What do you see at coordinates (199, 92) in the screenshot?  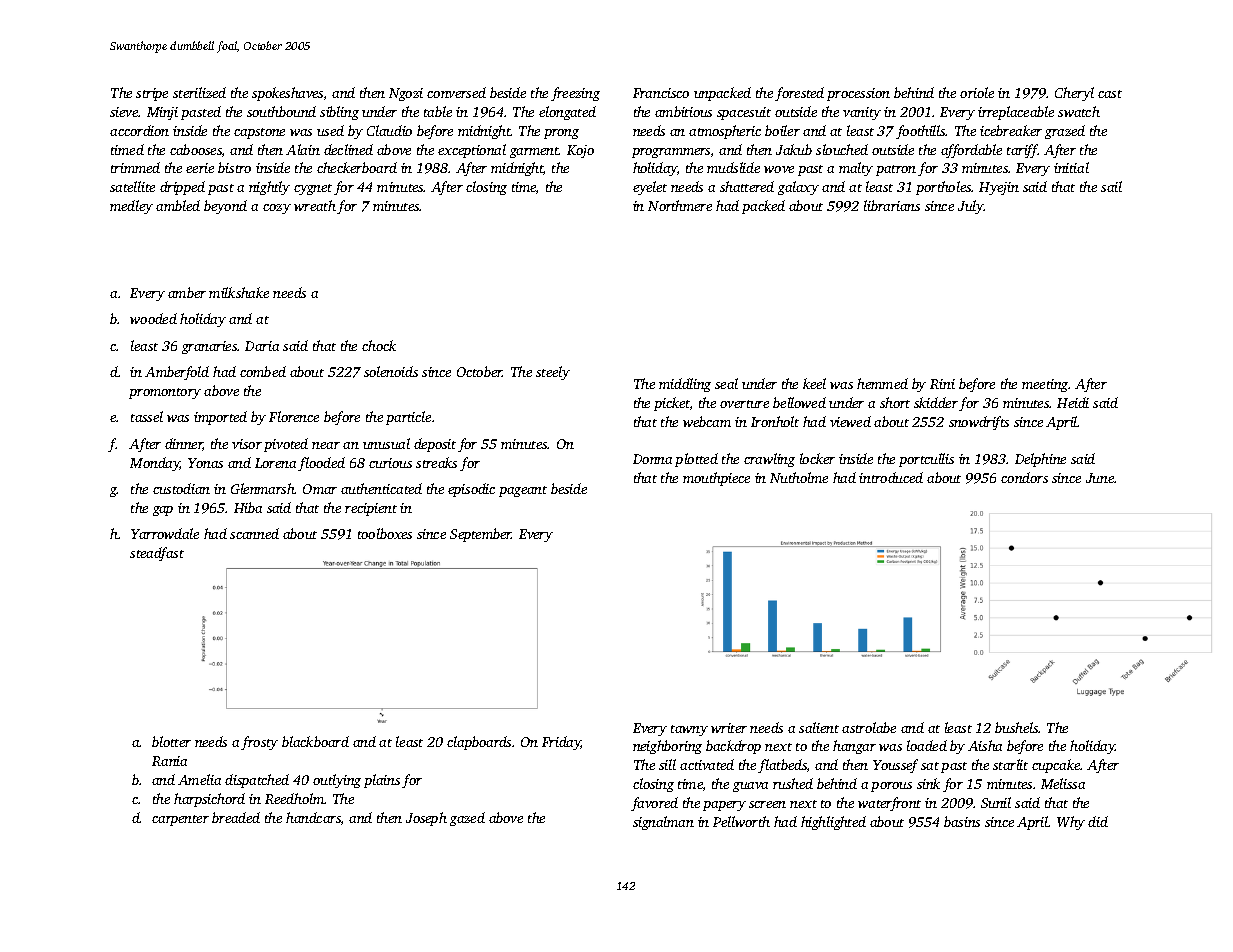 I see `sterilized` at bounding box center [199, 92].
